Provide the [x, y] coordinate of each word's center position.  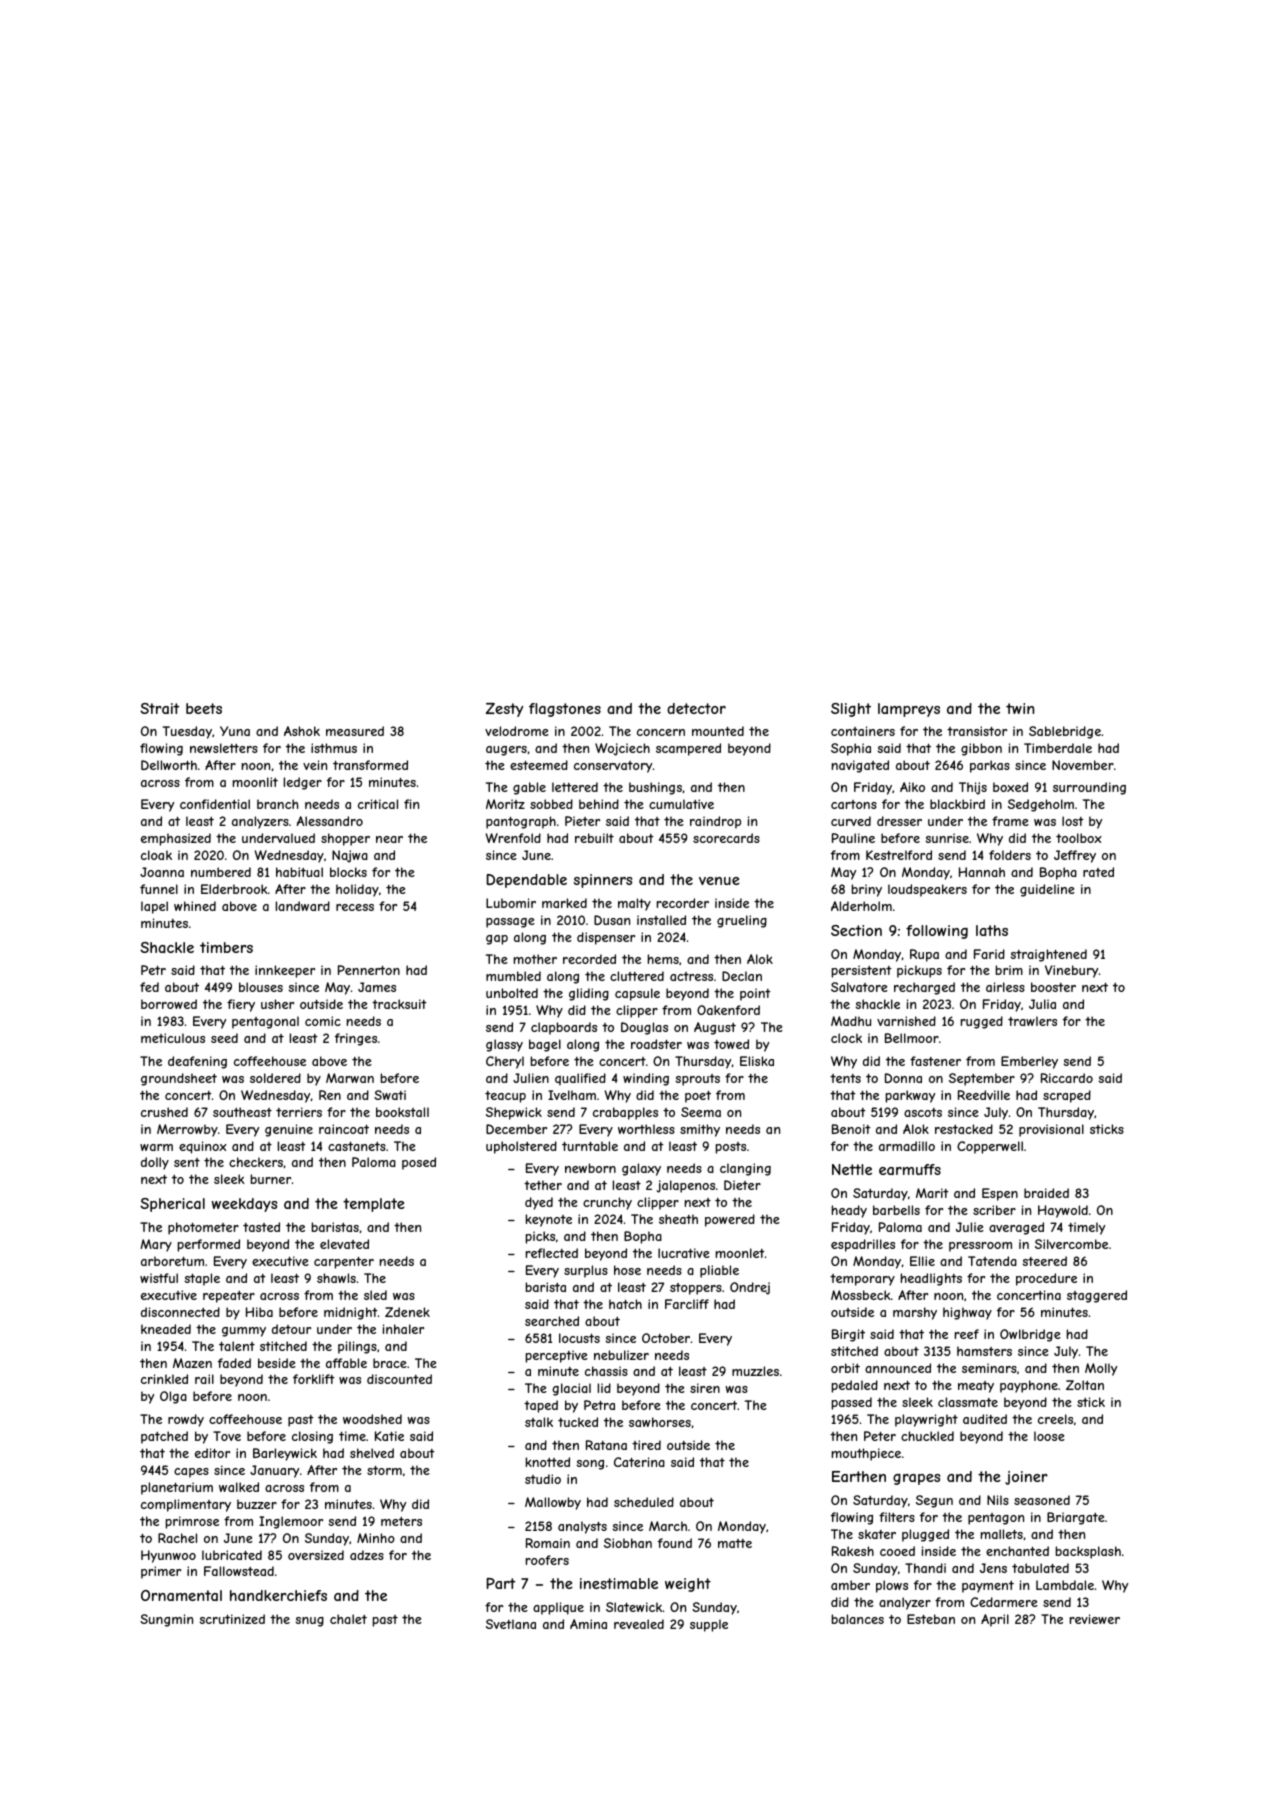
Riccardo [1067, 1078]
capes [191, 1473]
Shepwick [514, 1113]
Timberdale [1058, 748]
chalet [348, 1619]
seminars [989, 1368]
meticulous [173, 1038]
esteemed [539, 765]
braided [1046, 1193]
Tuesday [187, 732]
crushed [164, 1112]
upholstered [521, 1147]
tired [646, 1445]
